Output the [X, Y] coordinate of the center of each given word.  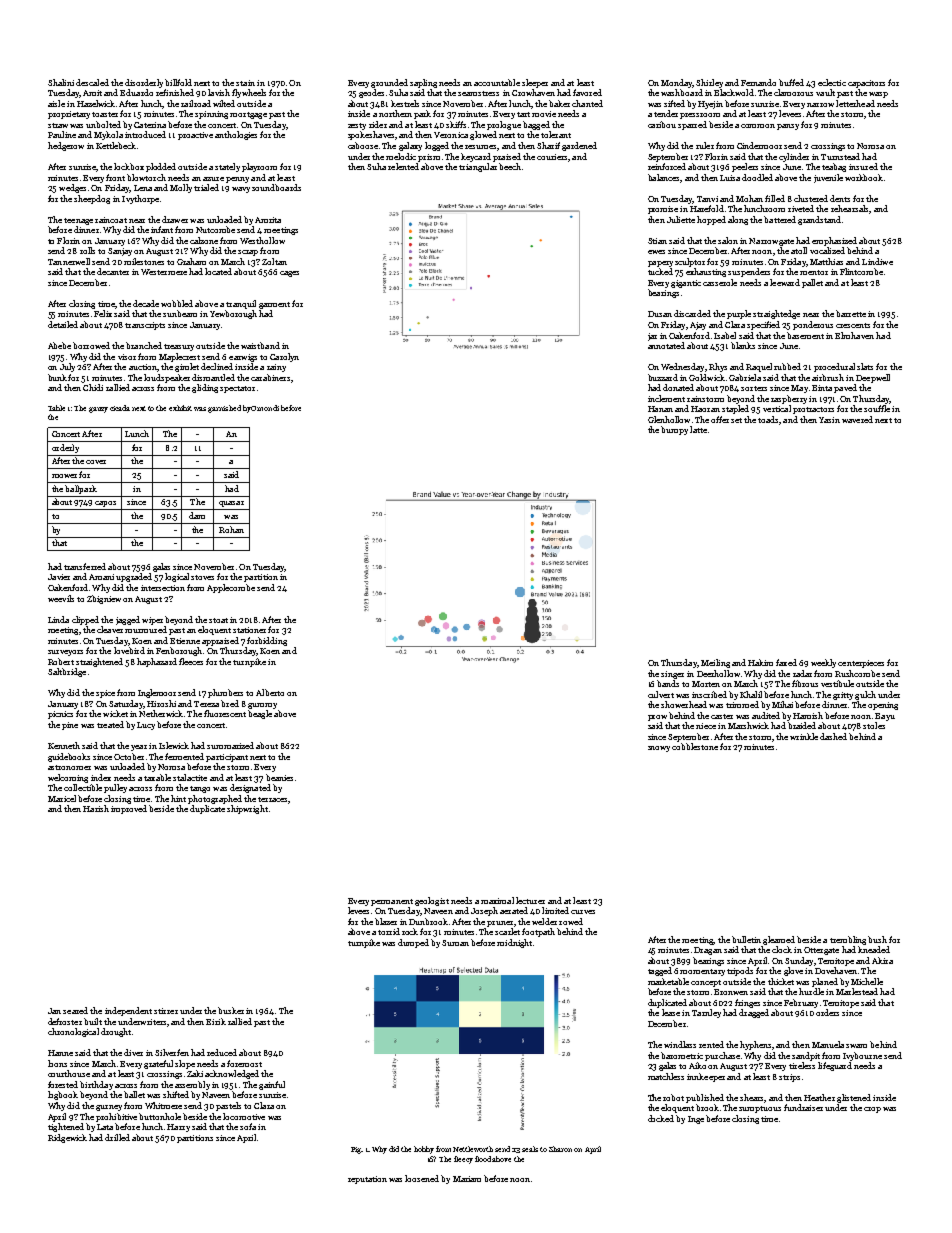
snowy [660, 749]
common [758, 126]
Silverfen [172, 1052]
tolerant [556, 134]
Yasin [829, 420]
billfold [178, 82]
